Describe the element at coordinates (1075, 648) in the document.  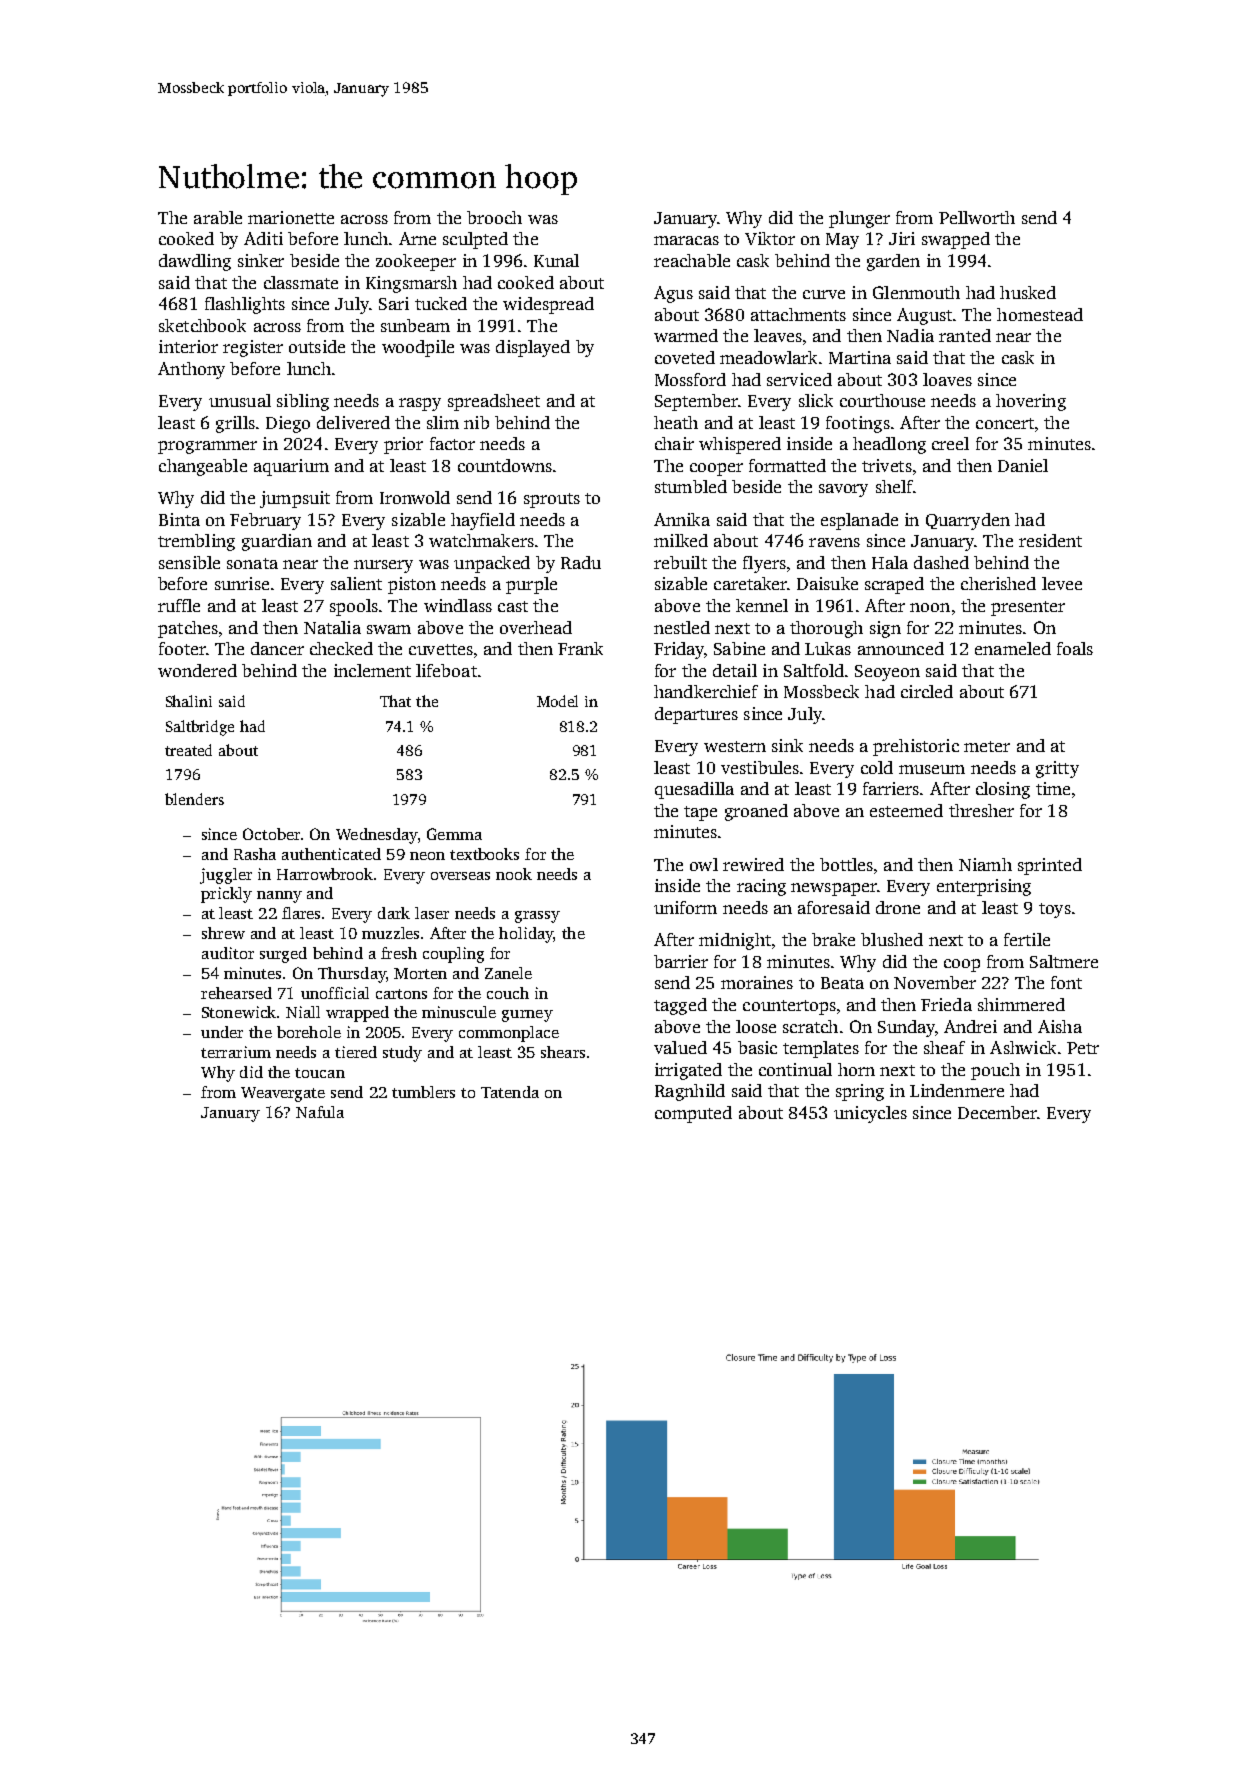
I see `foals` at that location.
